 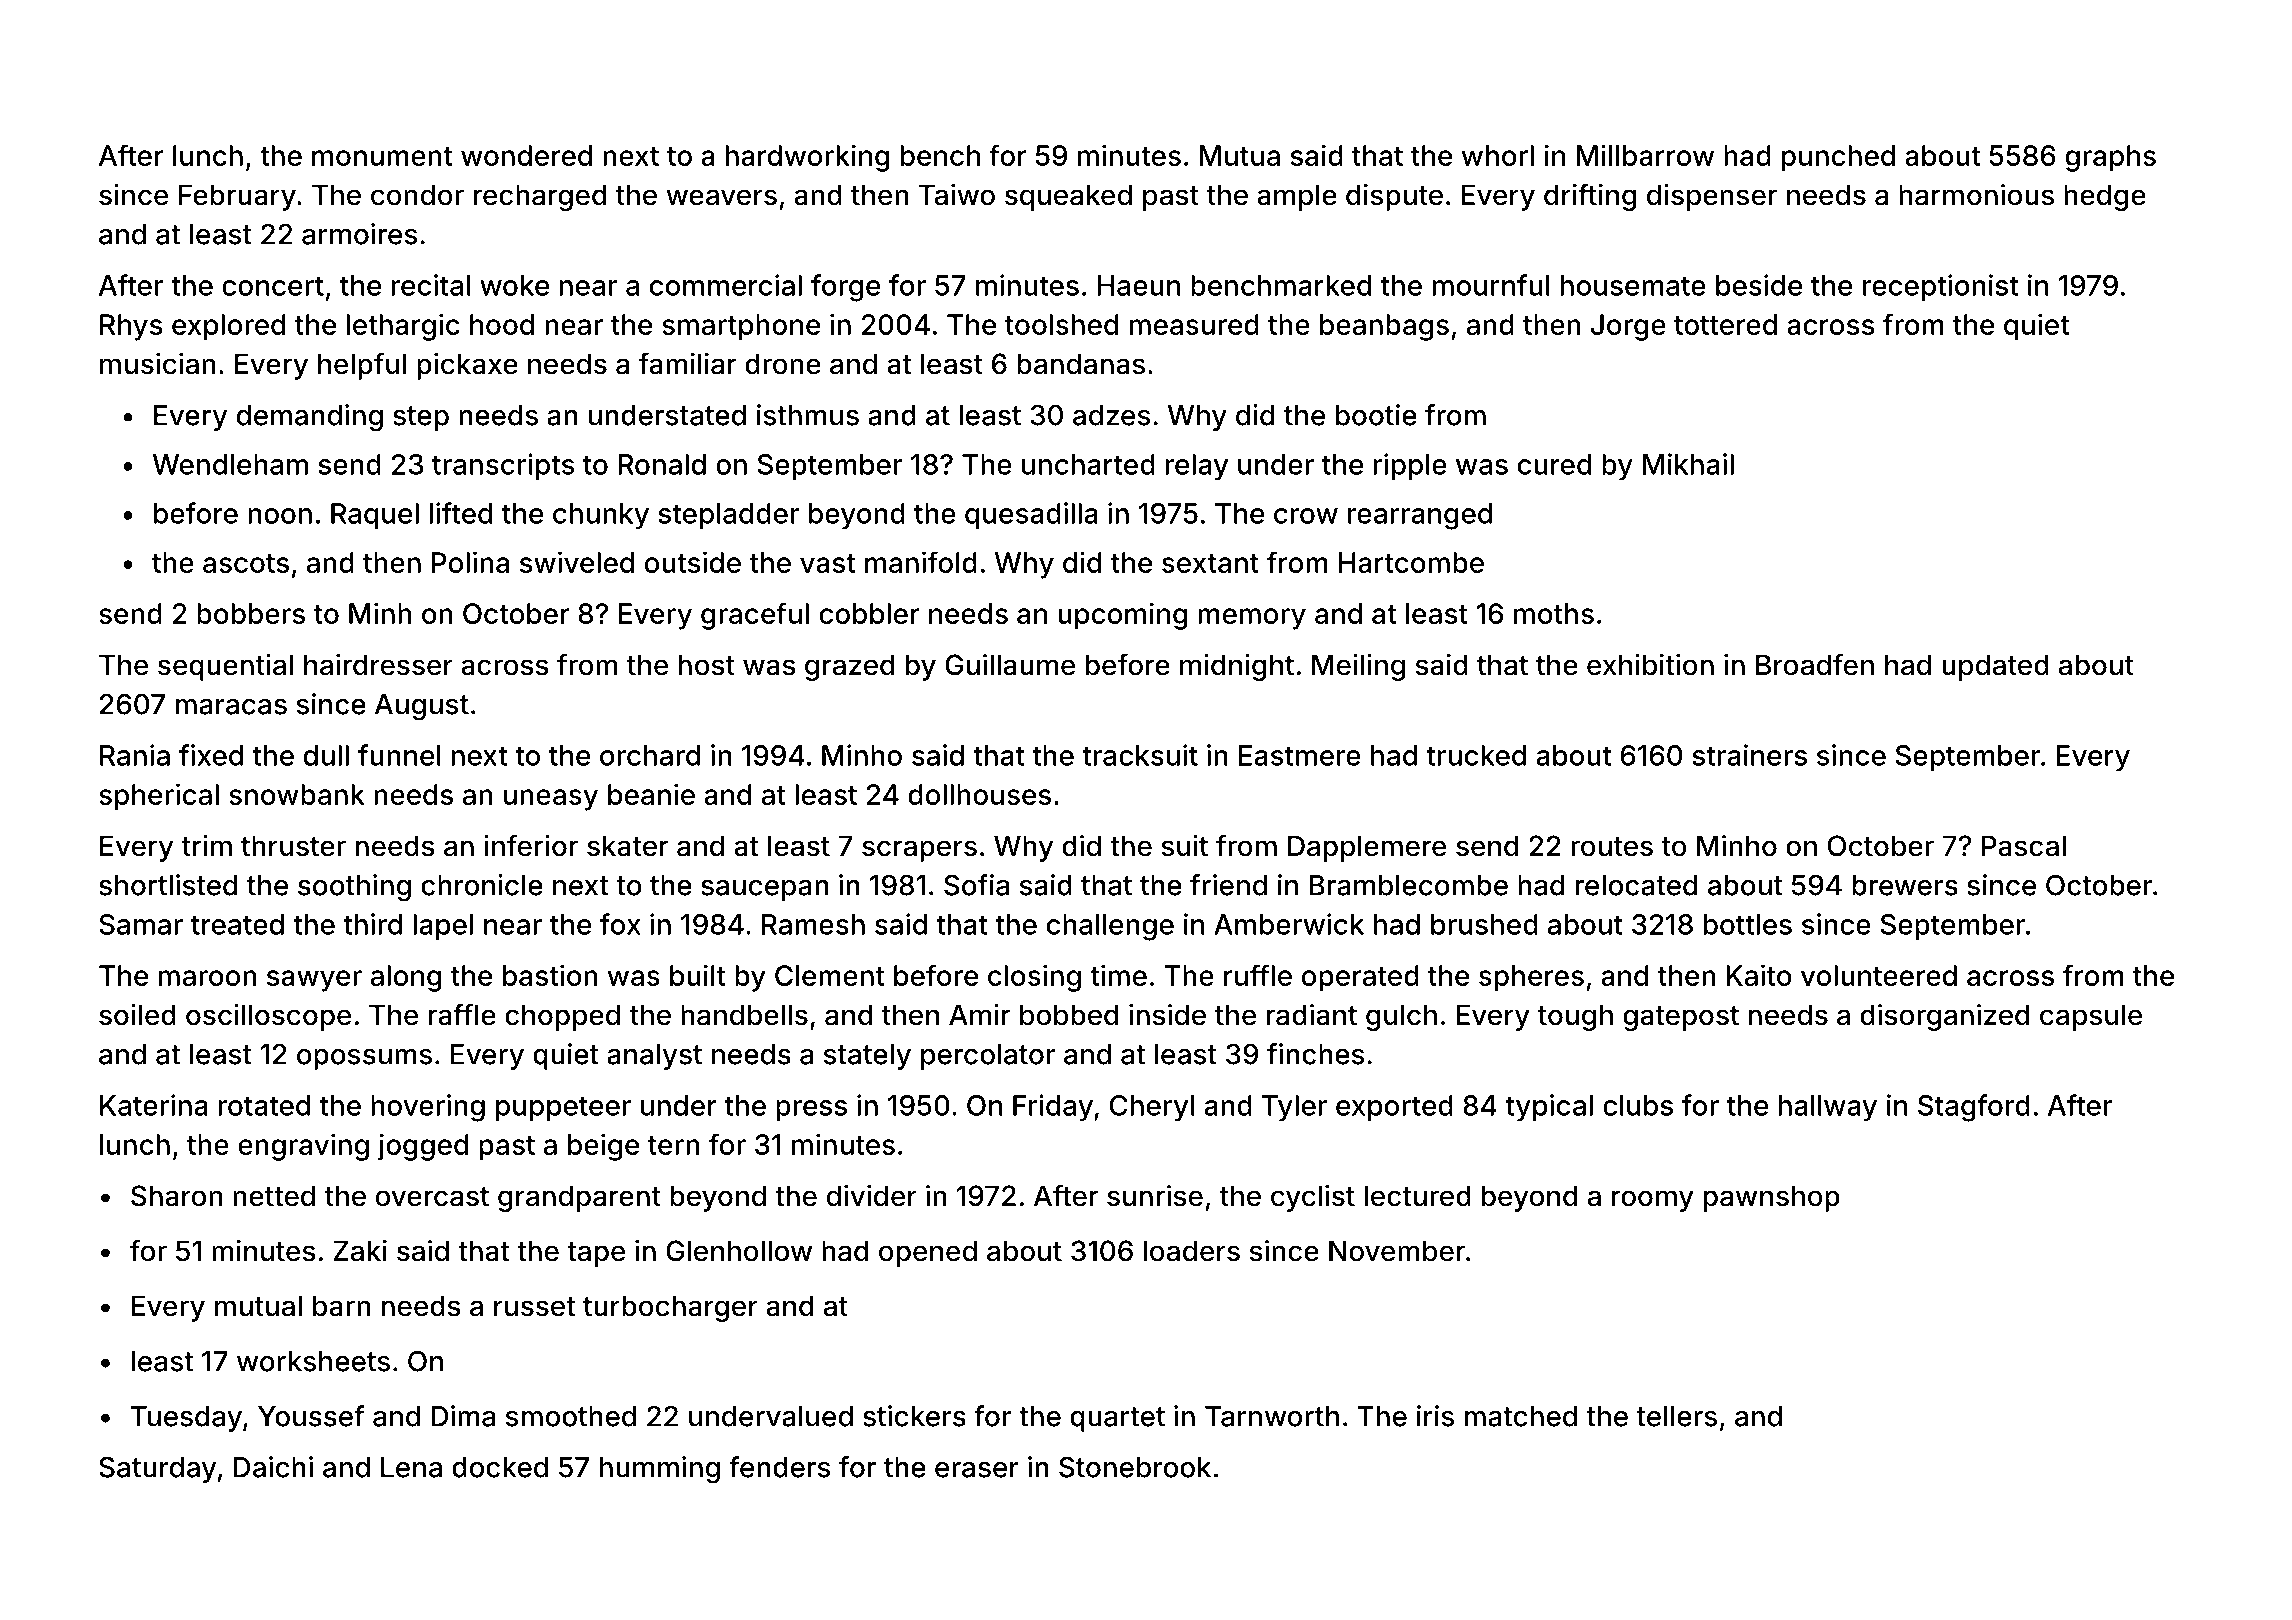 I want to click on roomy, so click(x=1653, y=1201).
